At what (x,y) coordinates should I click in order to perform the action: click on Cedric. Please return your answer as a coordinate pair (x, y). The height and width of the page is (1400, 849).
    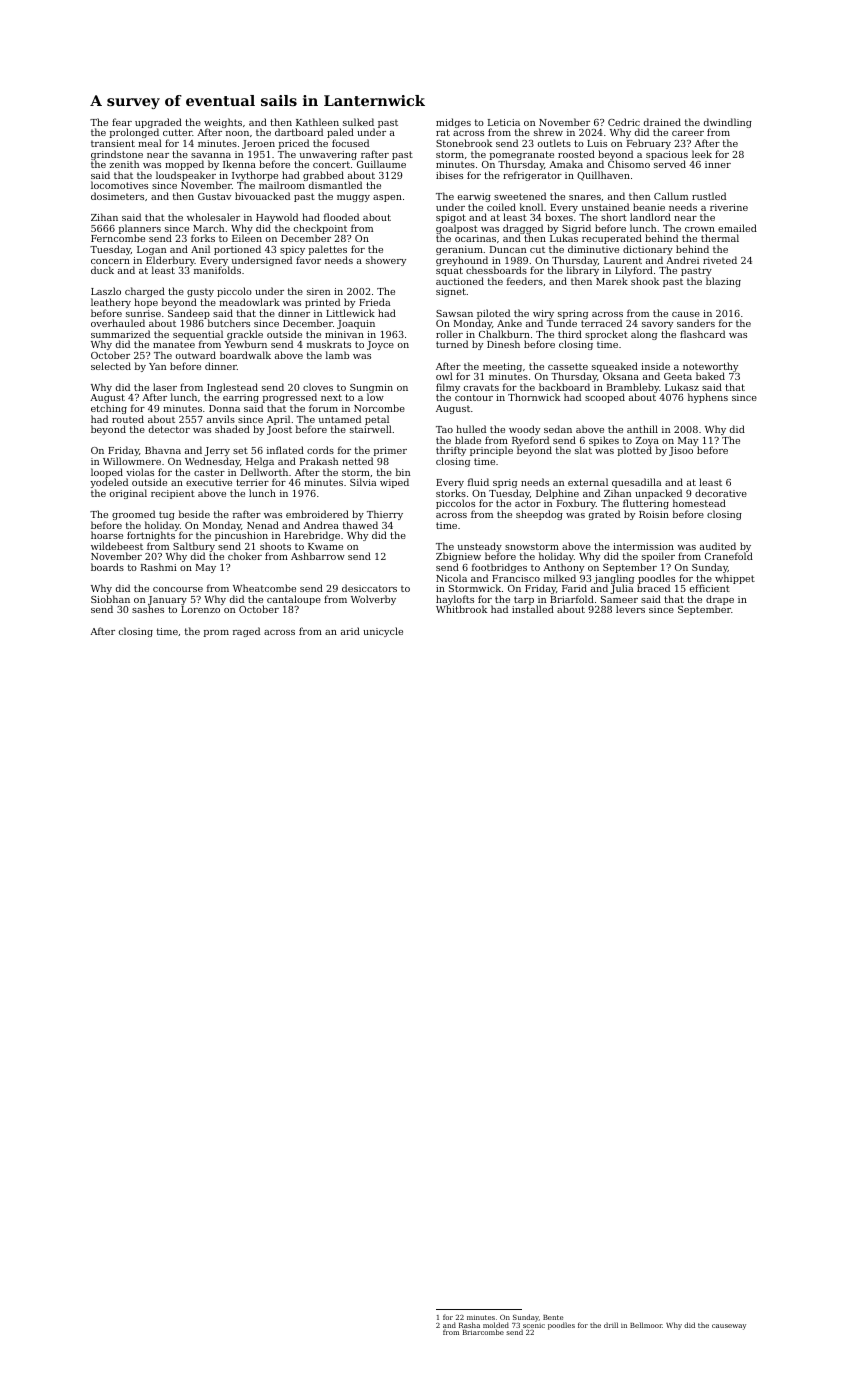
    Looking at the image, I should click on (624, 122).
